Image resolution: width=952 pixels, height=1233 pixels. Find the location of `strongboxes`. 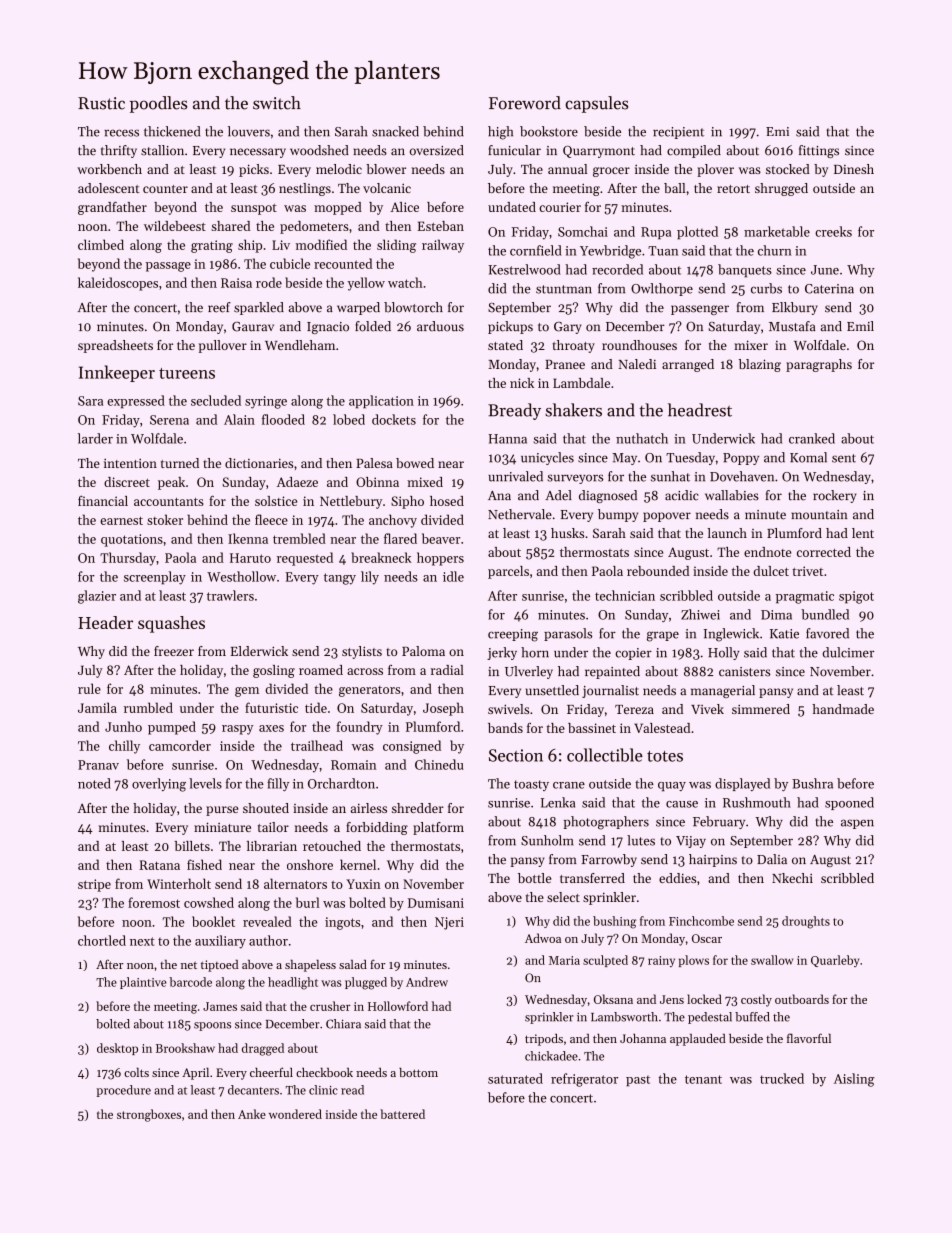

strongboxes is located at coordinates (149, 1115).
